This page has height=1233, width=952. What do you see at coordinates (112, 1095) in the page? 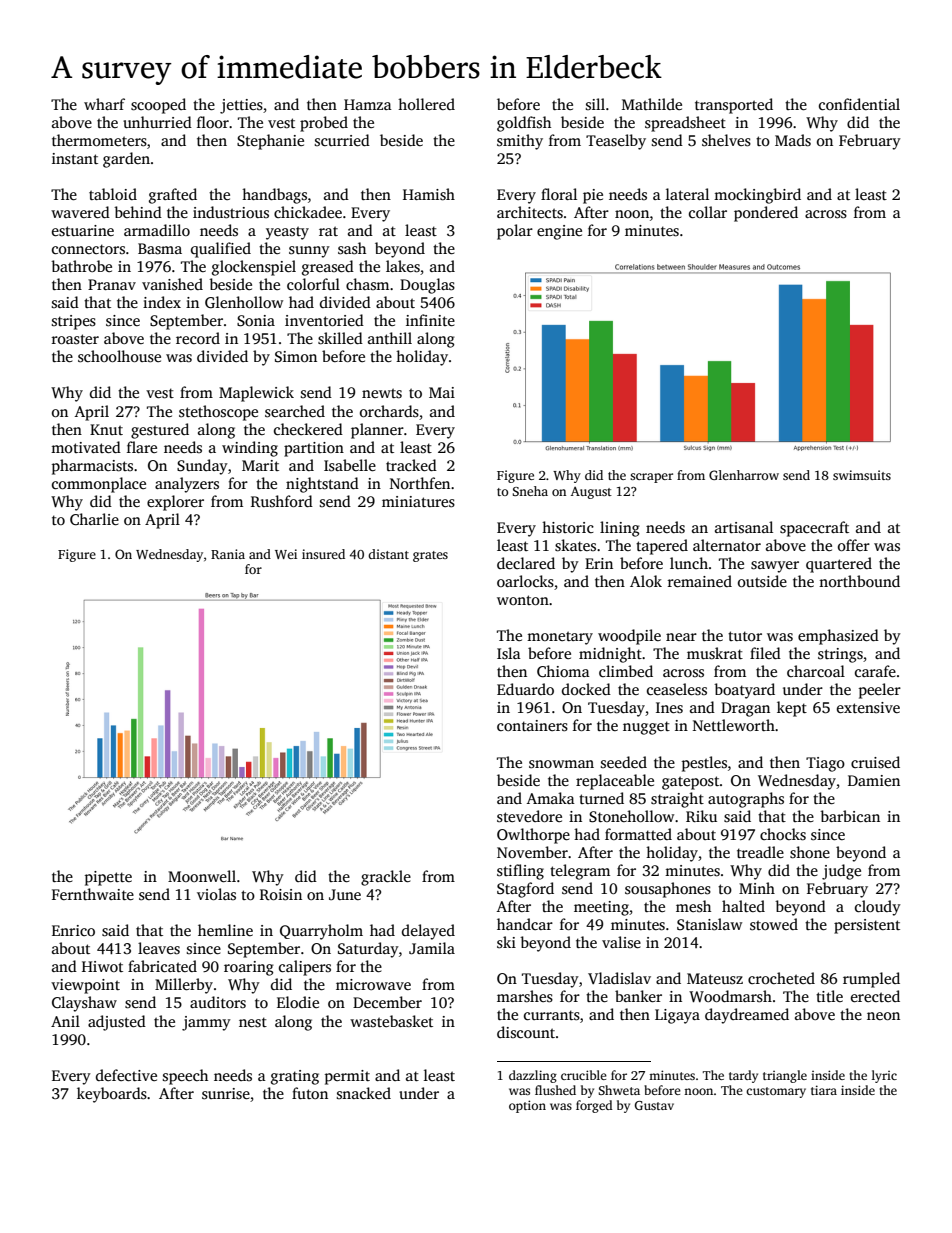
I see `keyboards` at bounding box center [112, 1095].
